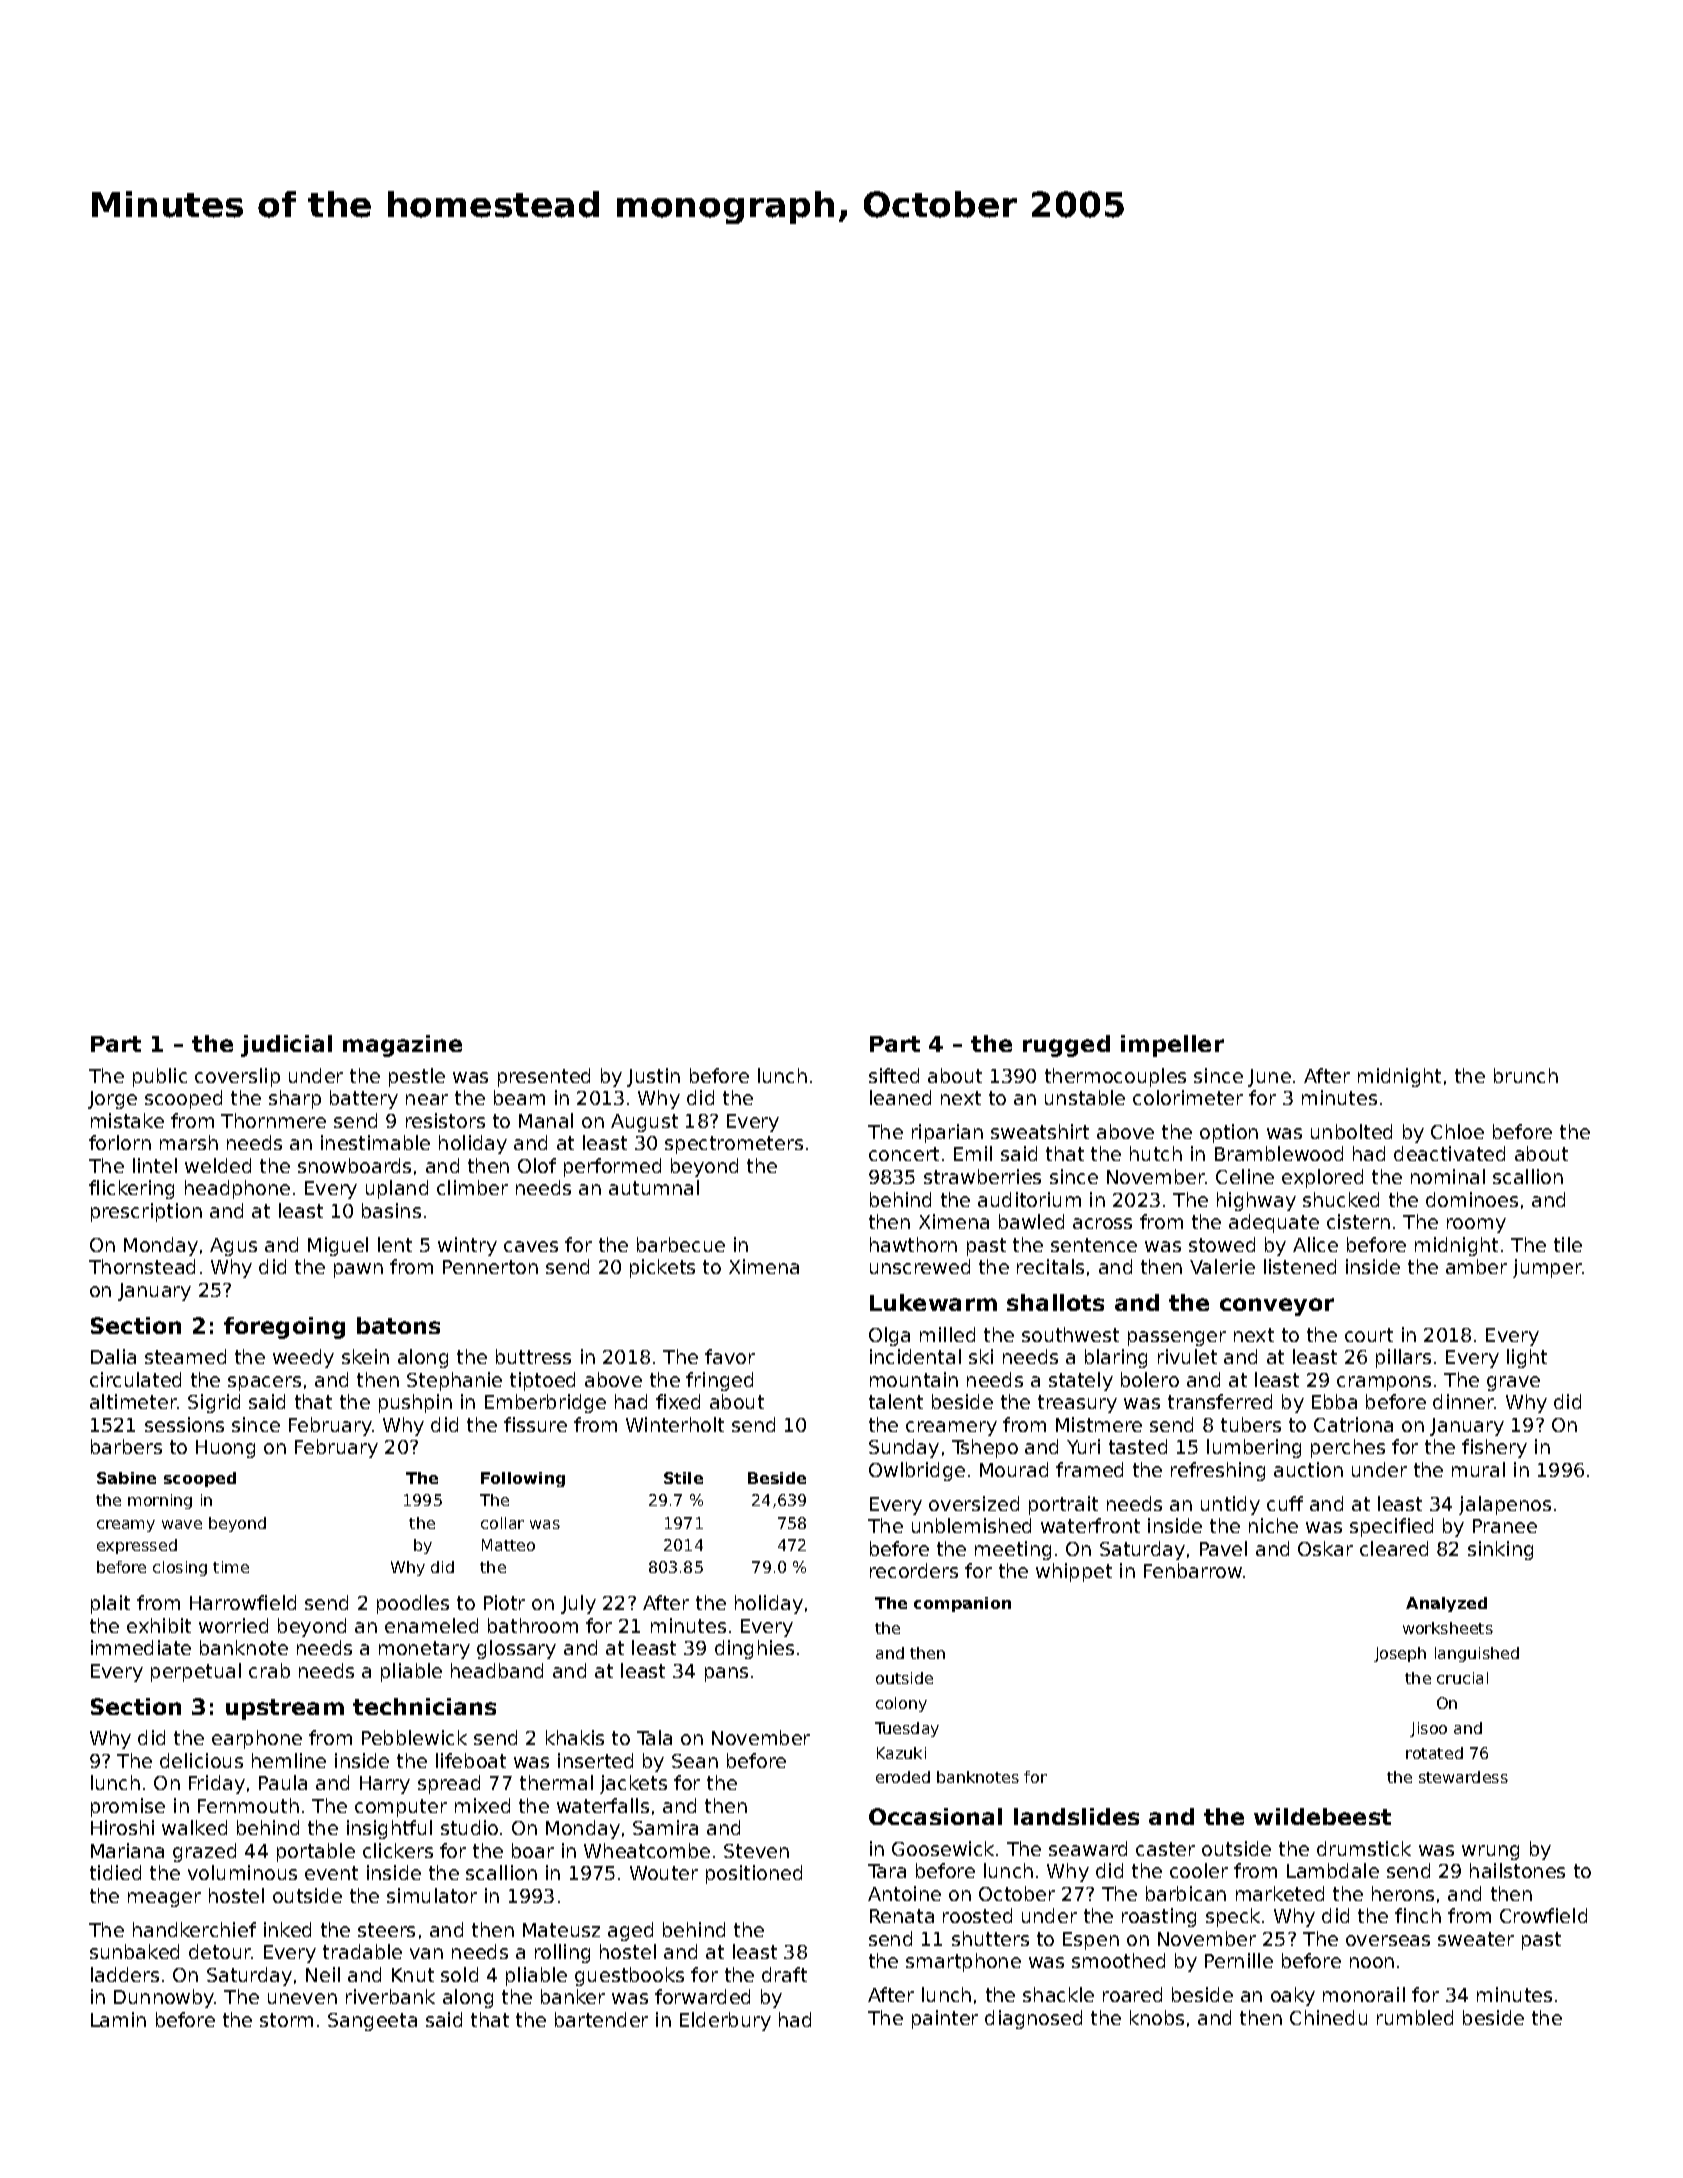  I want to click on auction, so click(1308, 1469).
